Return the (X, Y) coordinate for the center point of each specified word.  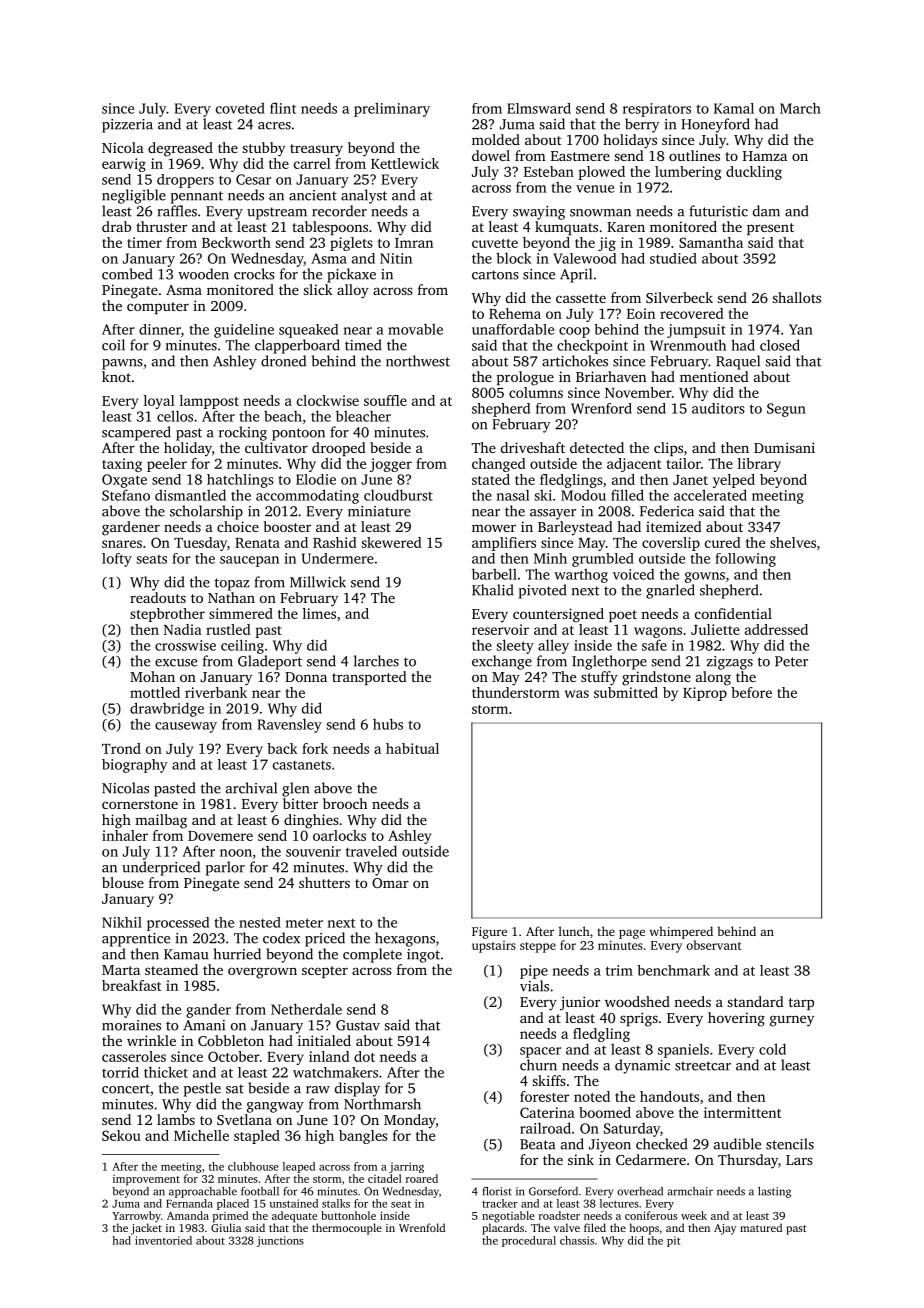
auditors (718, 408)
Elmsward (539, 108)
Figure (489, 933)
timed (363, 345)
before (751, 692)
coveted (240, 108)
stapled (257, 1137)
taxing (122, 465)
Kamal (734, 108)
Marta (121, 970)
